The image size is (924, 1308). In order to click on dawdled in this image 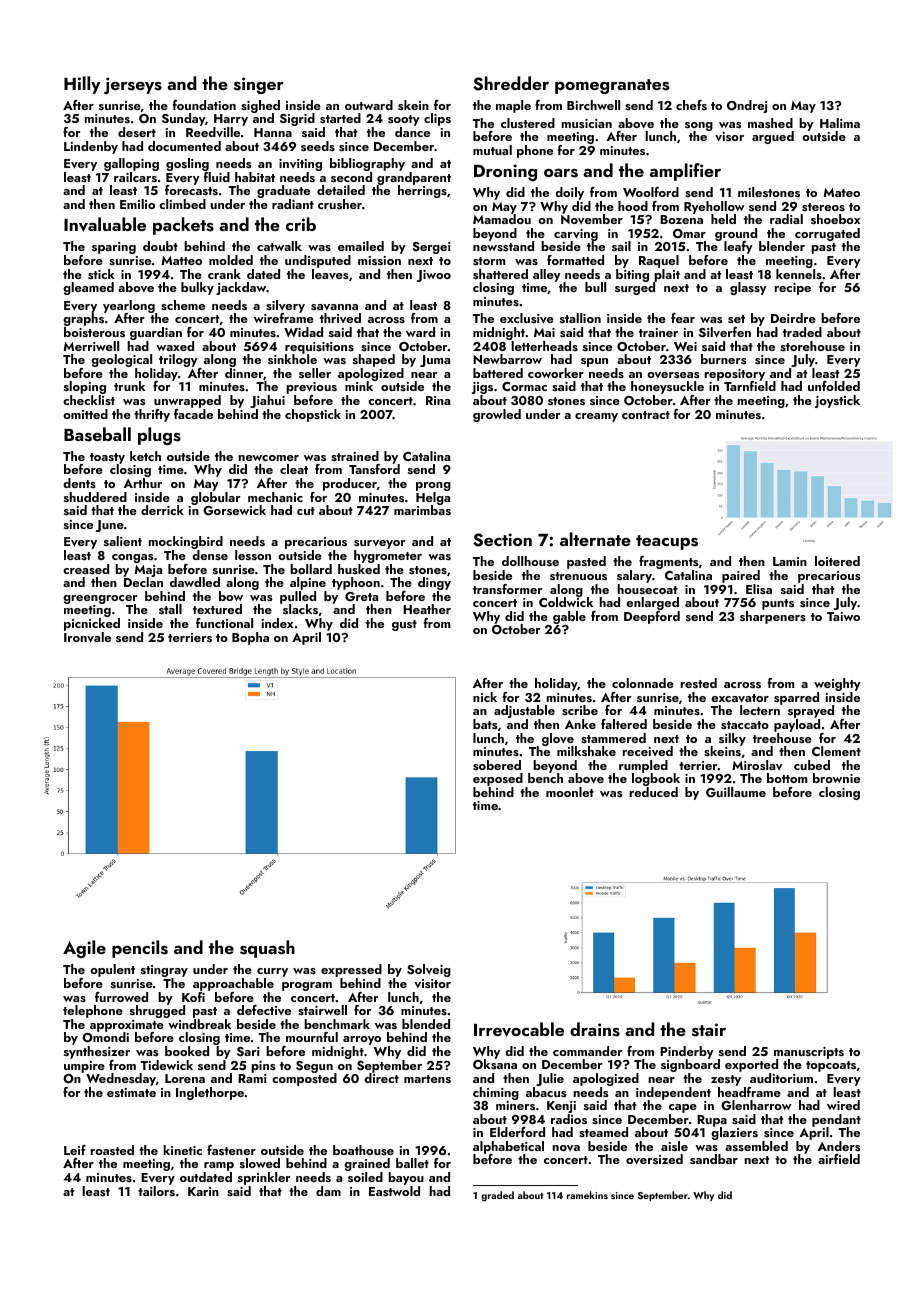, I will do `click(195, 582)`.
